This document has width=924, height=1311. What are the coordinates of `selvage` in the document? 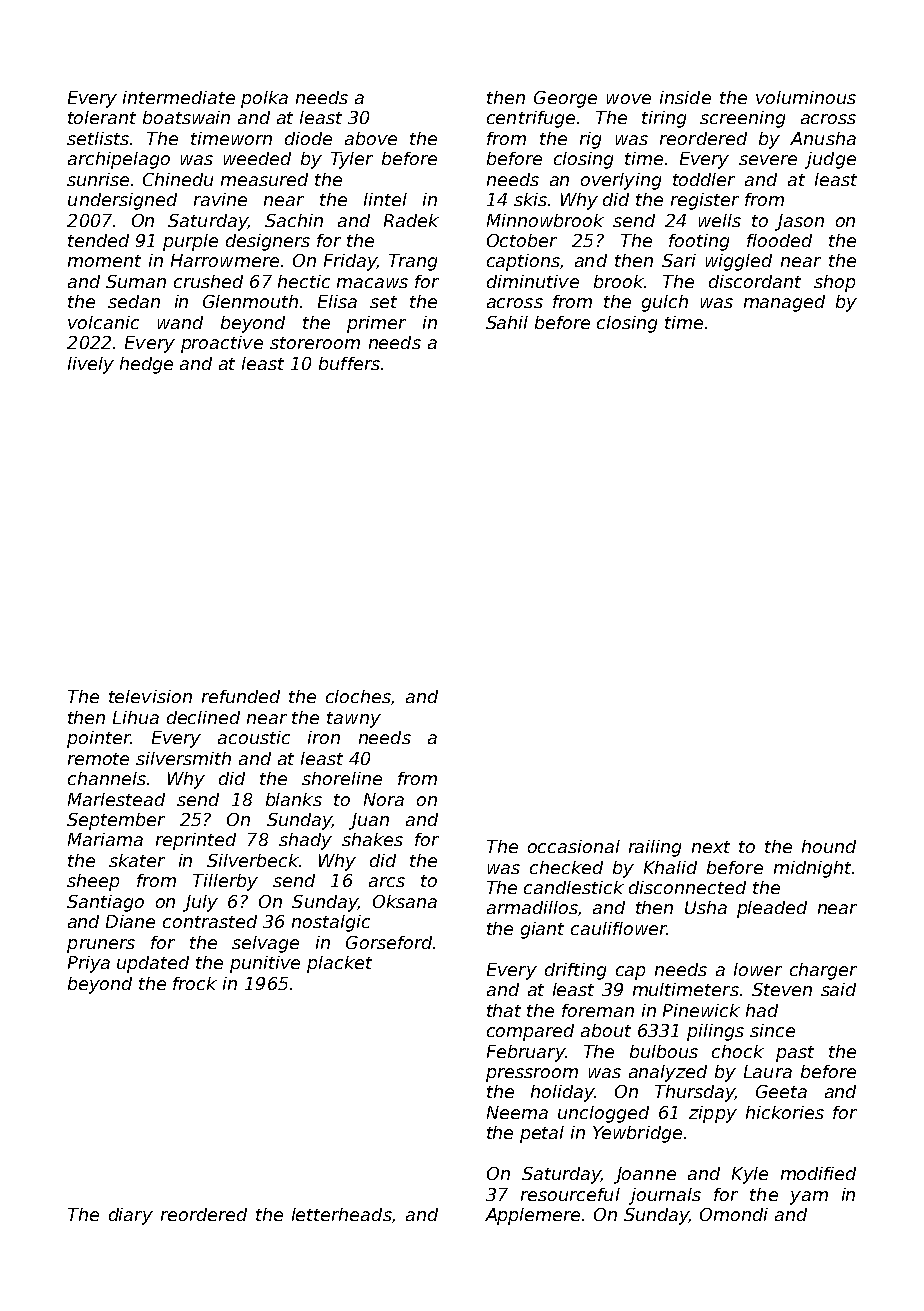 It's located at (265, 944).
